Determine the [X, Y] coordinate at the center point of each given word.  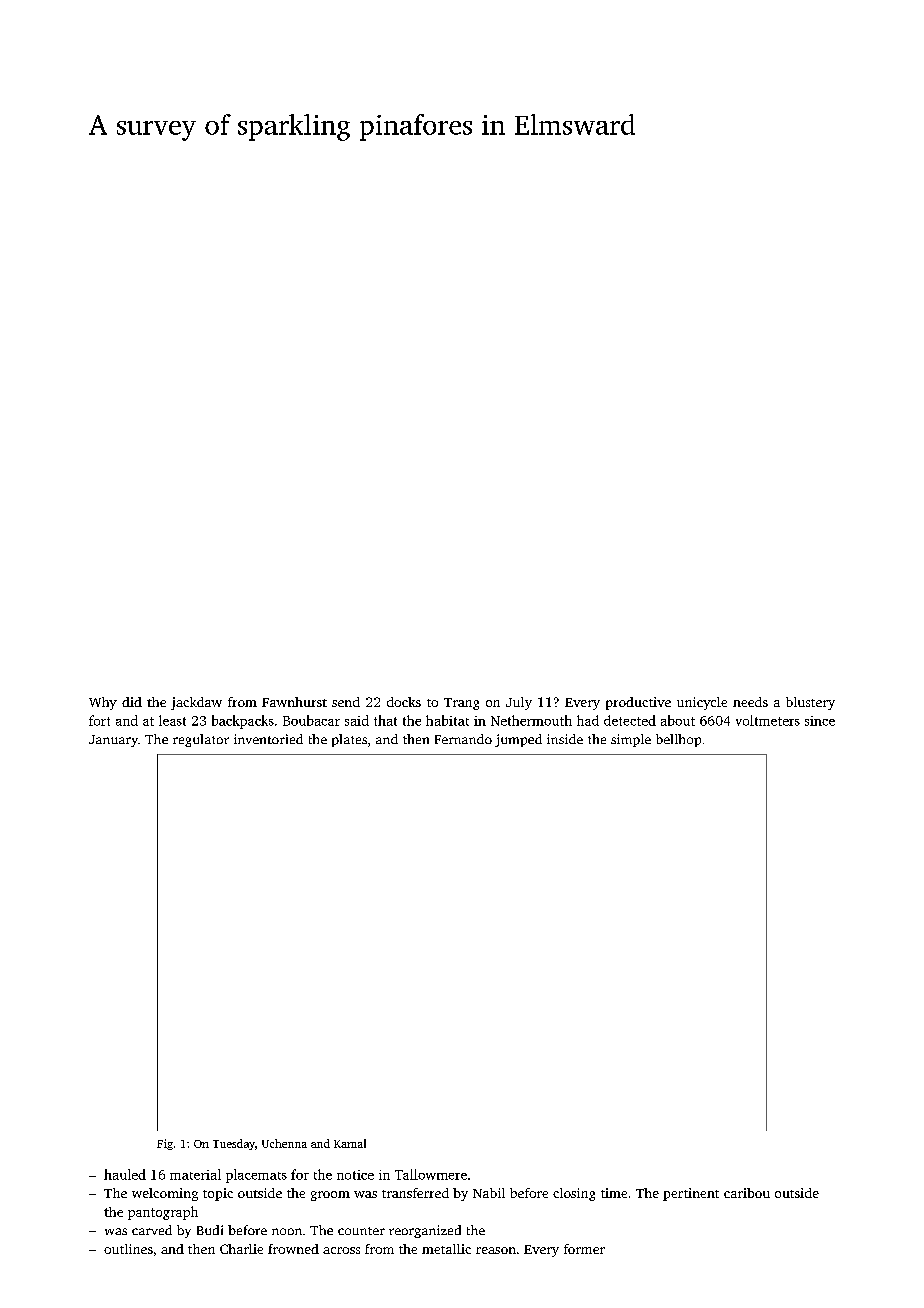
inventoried [268, 739]
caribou [747, 1193]
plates [349, 740]
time [614, 1193]
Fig [165, 1144]
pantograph [163, 1213]
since [820, 721]
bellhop [678, 740]
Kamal [350, 1143]
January [113, 741]
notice [355, 1175]
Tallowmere [431, 1174]
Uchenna [284, 1143]
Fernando [463, 739]
